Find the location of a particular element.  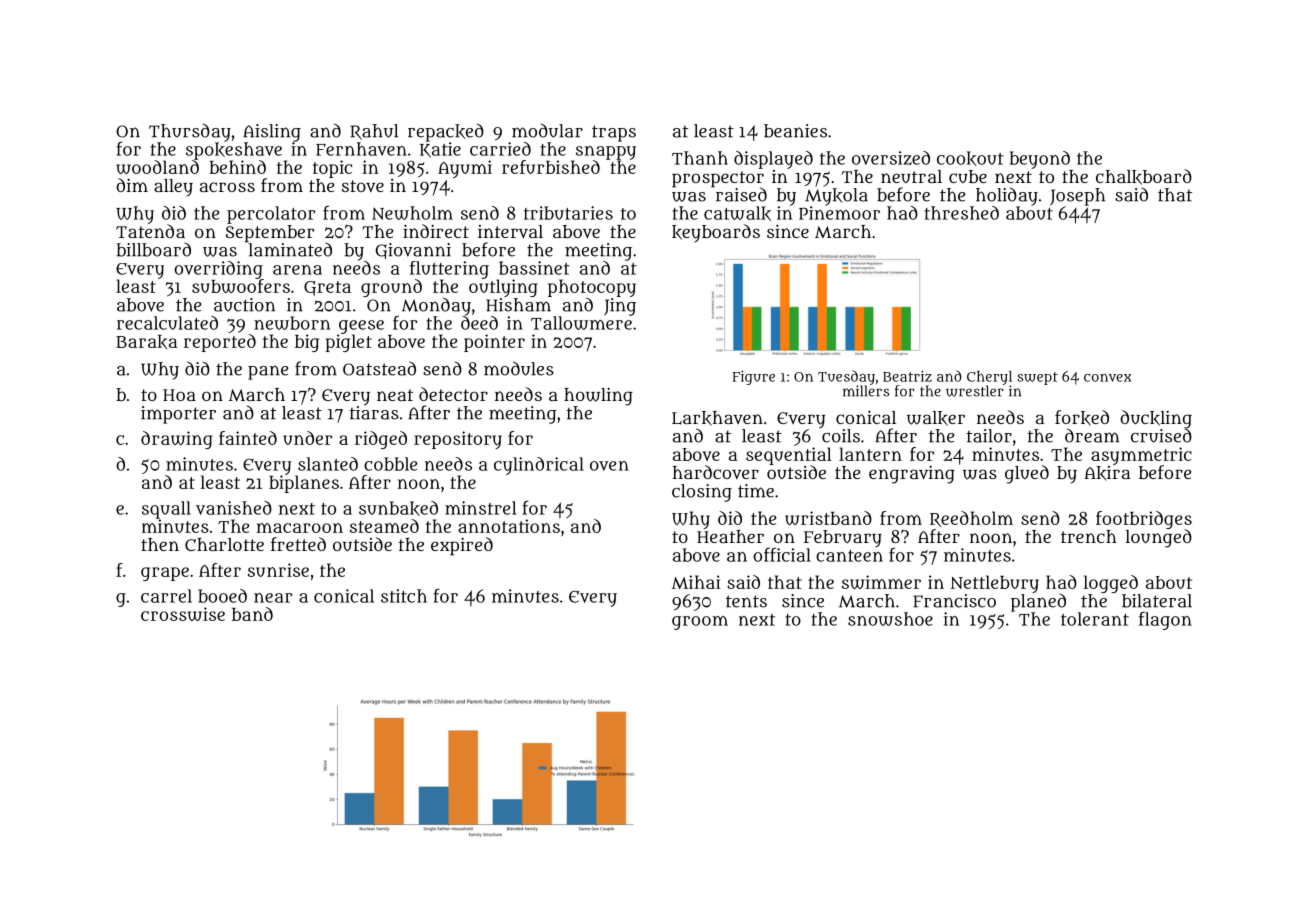

drawing is located at coordinates (177, 440).
